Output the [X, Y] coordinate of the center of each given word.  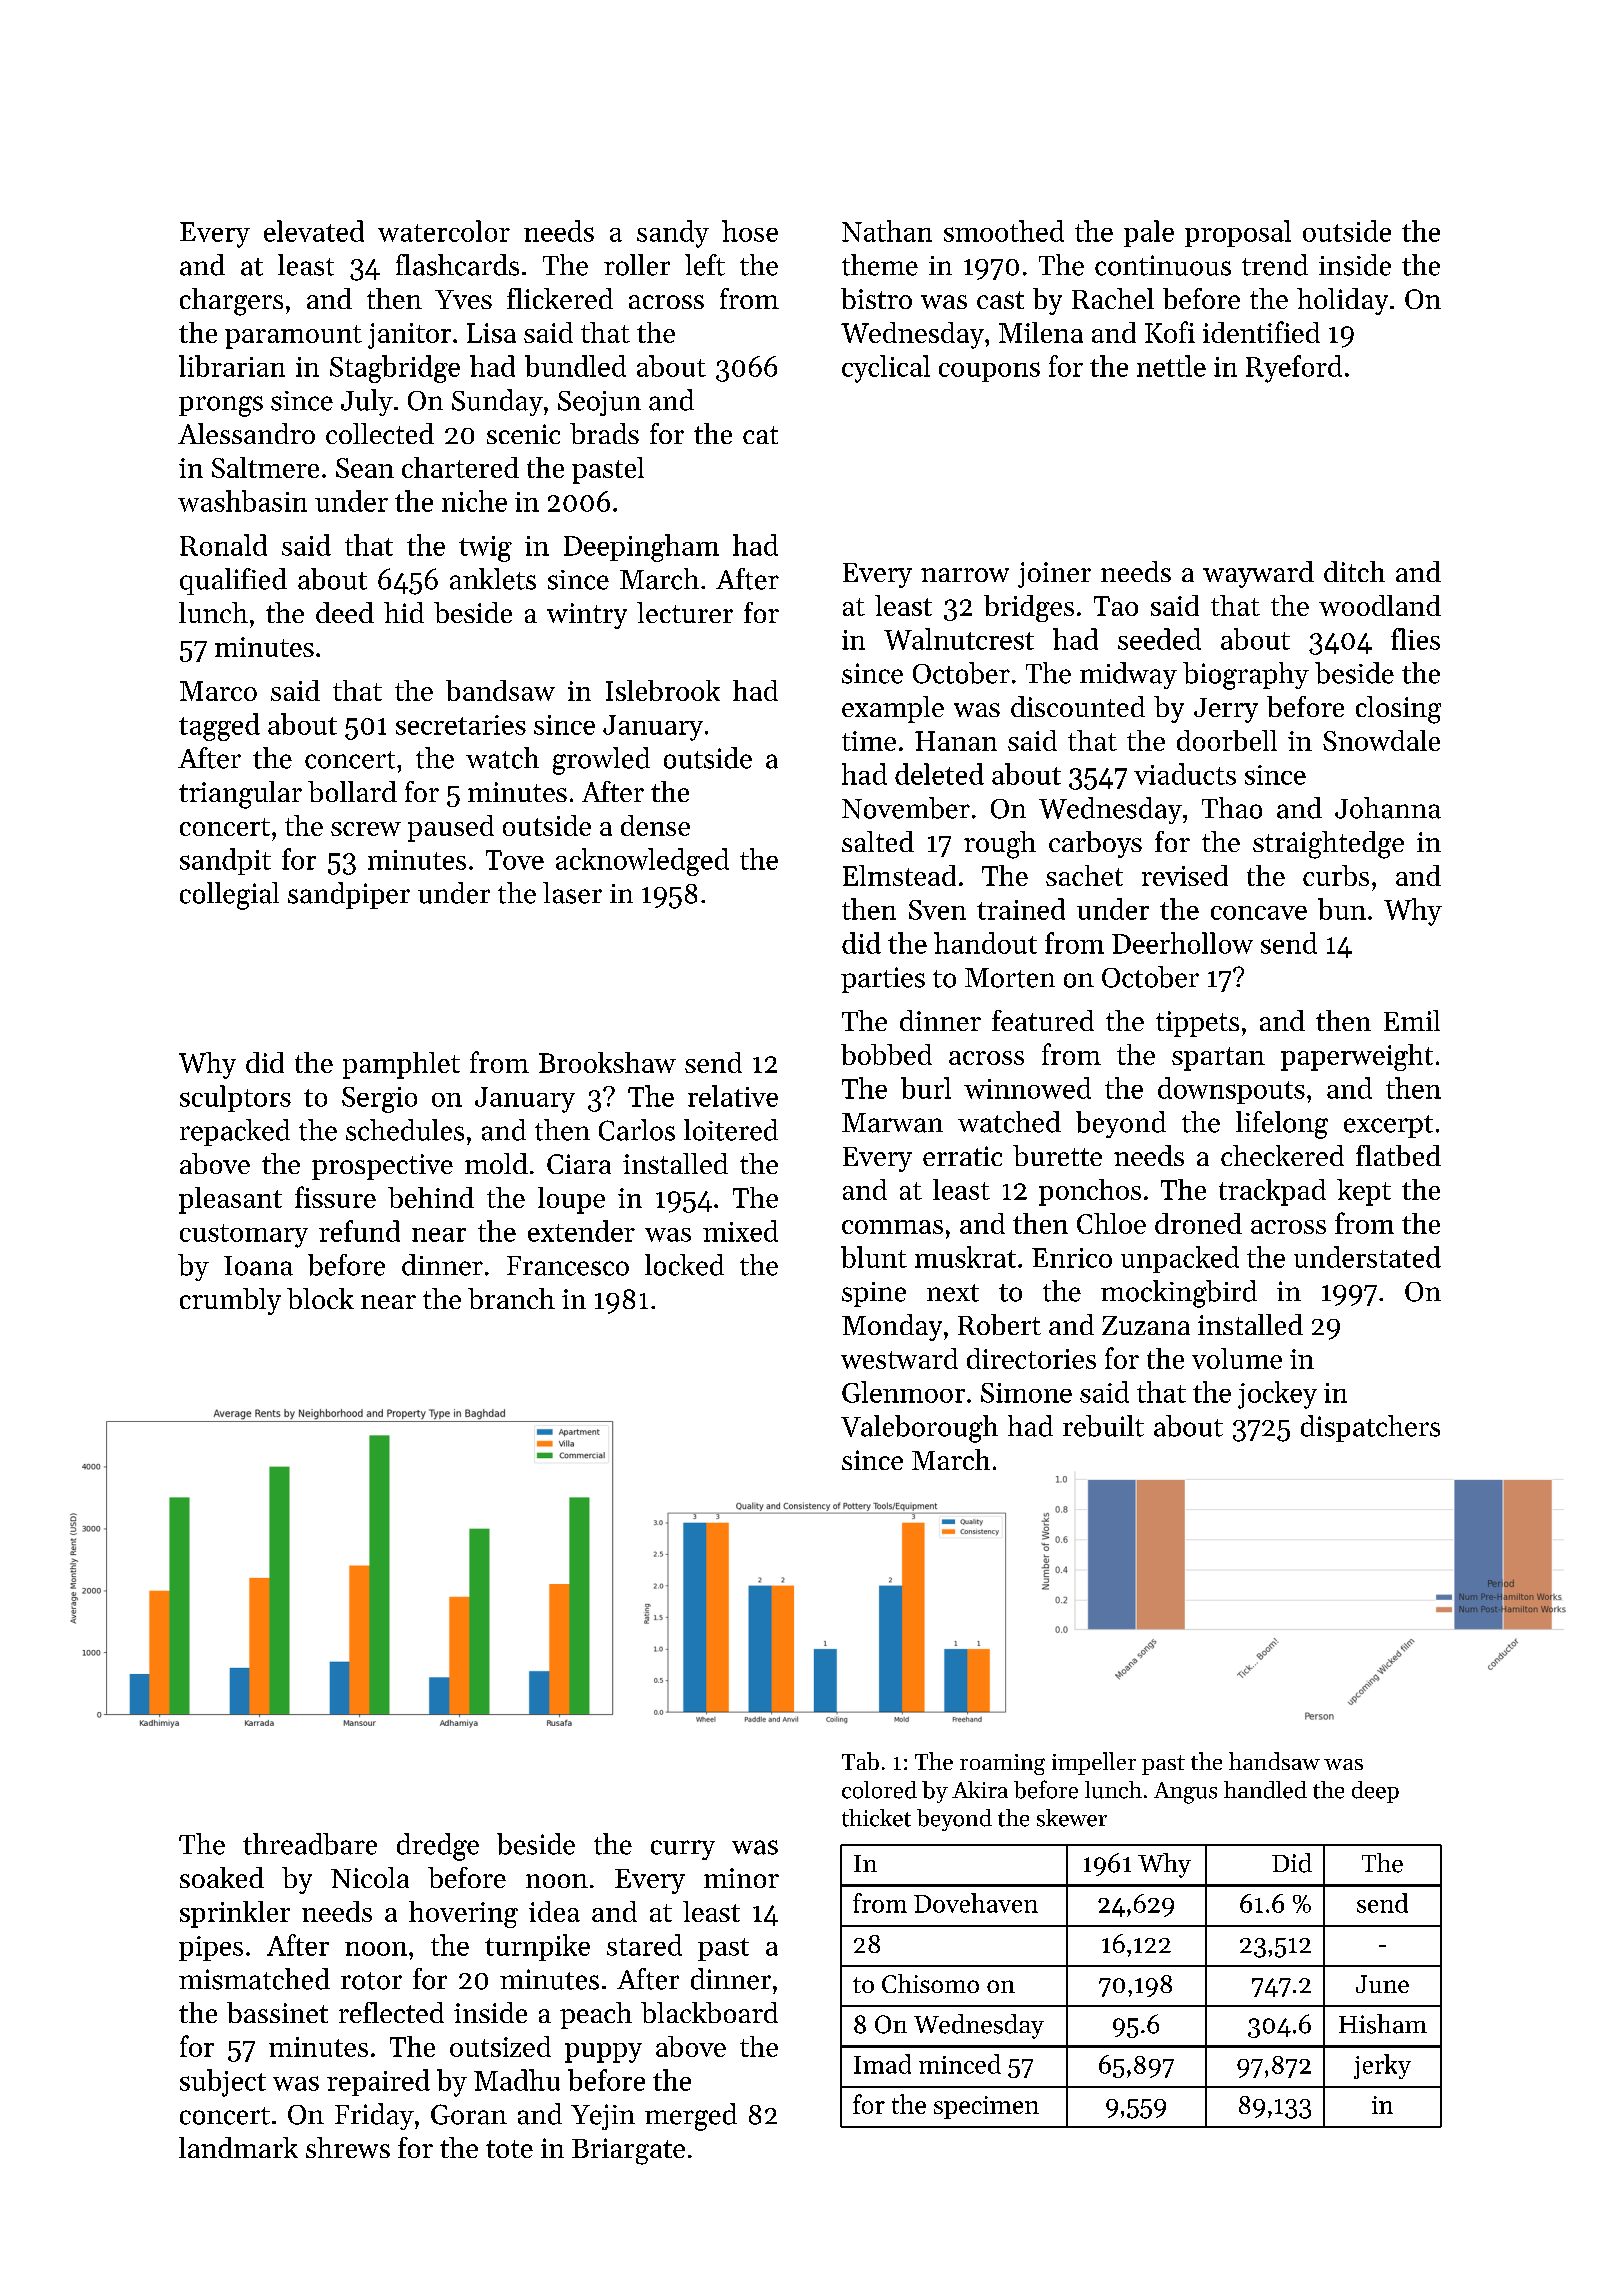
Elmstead [899, 875]
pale [1149, 233]
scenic [523, 434]
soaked [222, 1877]
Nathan [887, 231]
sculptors [235, 1098]
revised [1185, 875]
